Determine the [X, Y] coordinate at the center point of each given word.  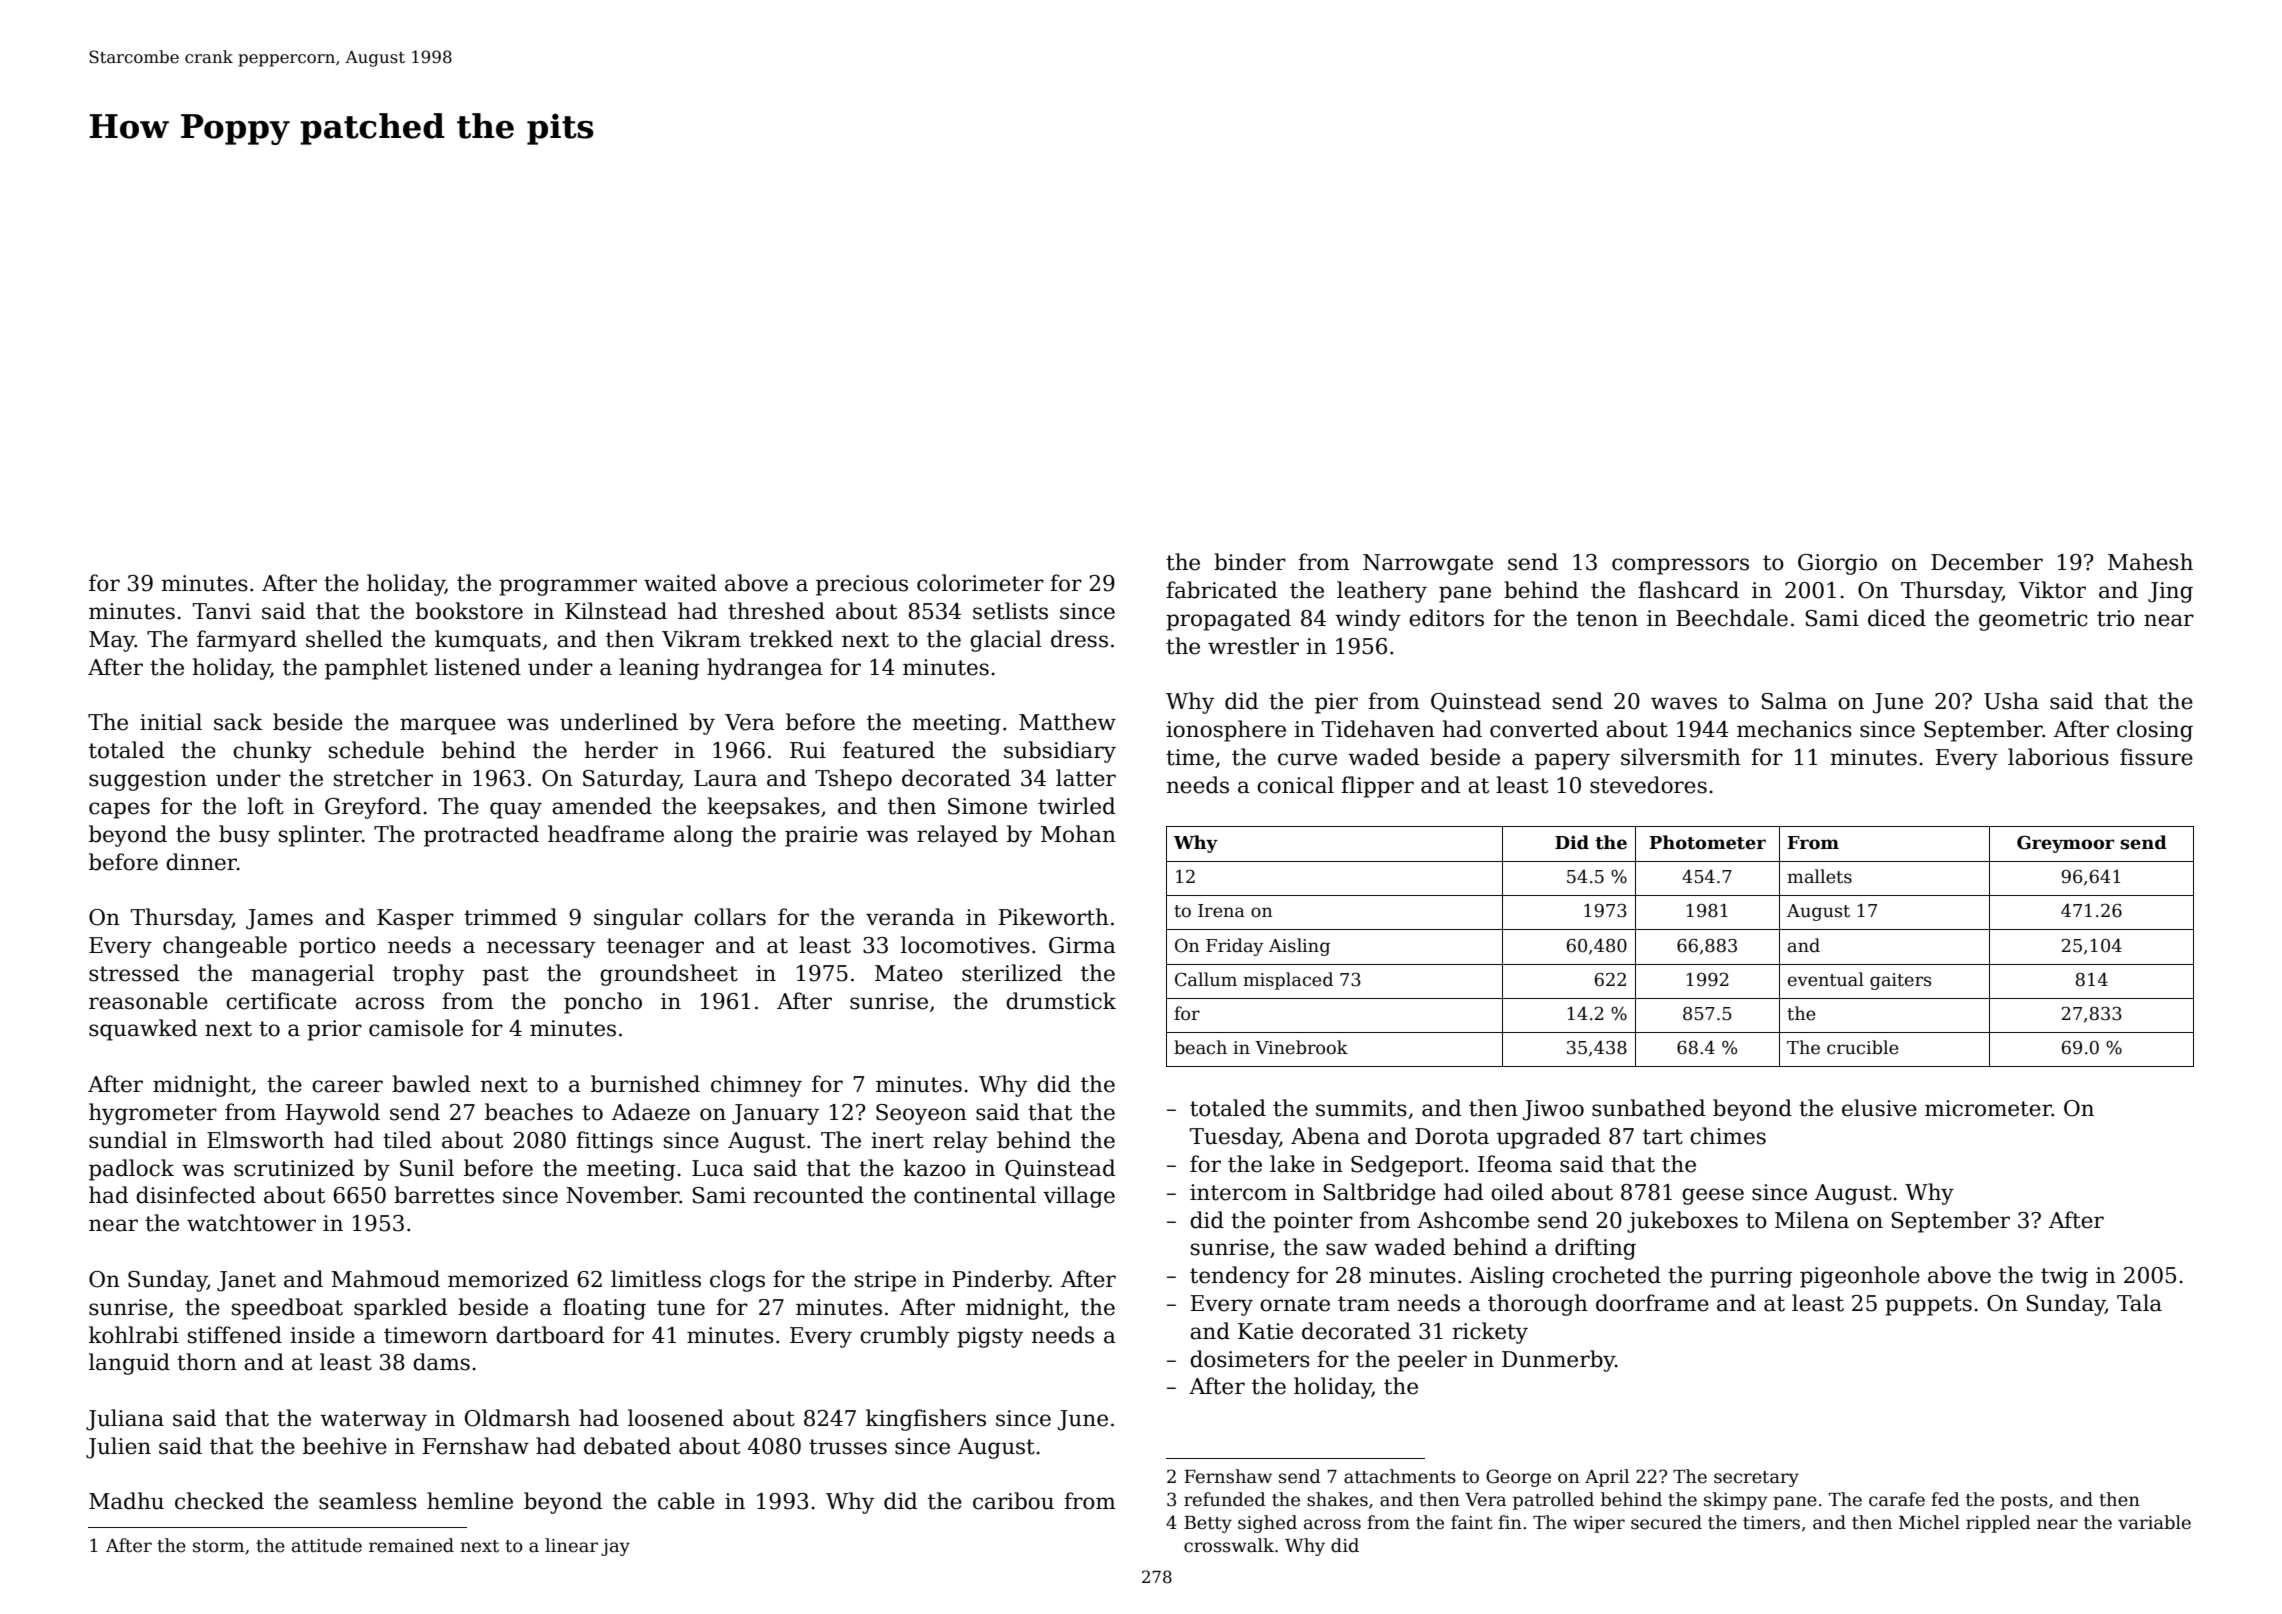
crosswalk [1229, 1545]
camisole [416, 1028]
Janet [246, 1281]
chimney [756, 1086]
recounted [808, 1195]
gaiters [1900, 981]
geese [1713, 1196]
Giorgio [1837, 564]
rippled [1998, 1524]
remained [411, 1545]
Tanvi [222, 611]
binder [1250, 562]
